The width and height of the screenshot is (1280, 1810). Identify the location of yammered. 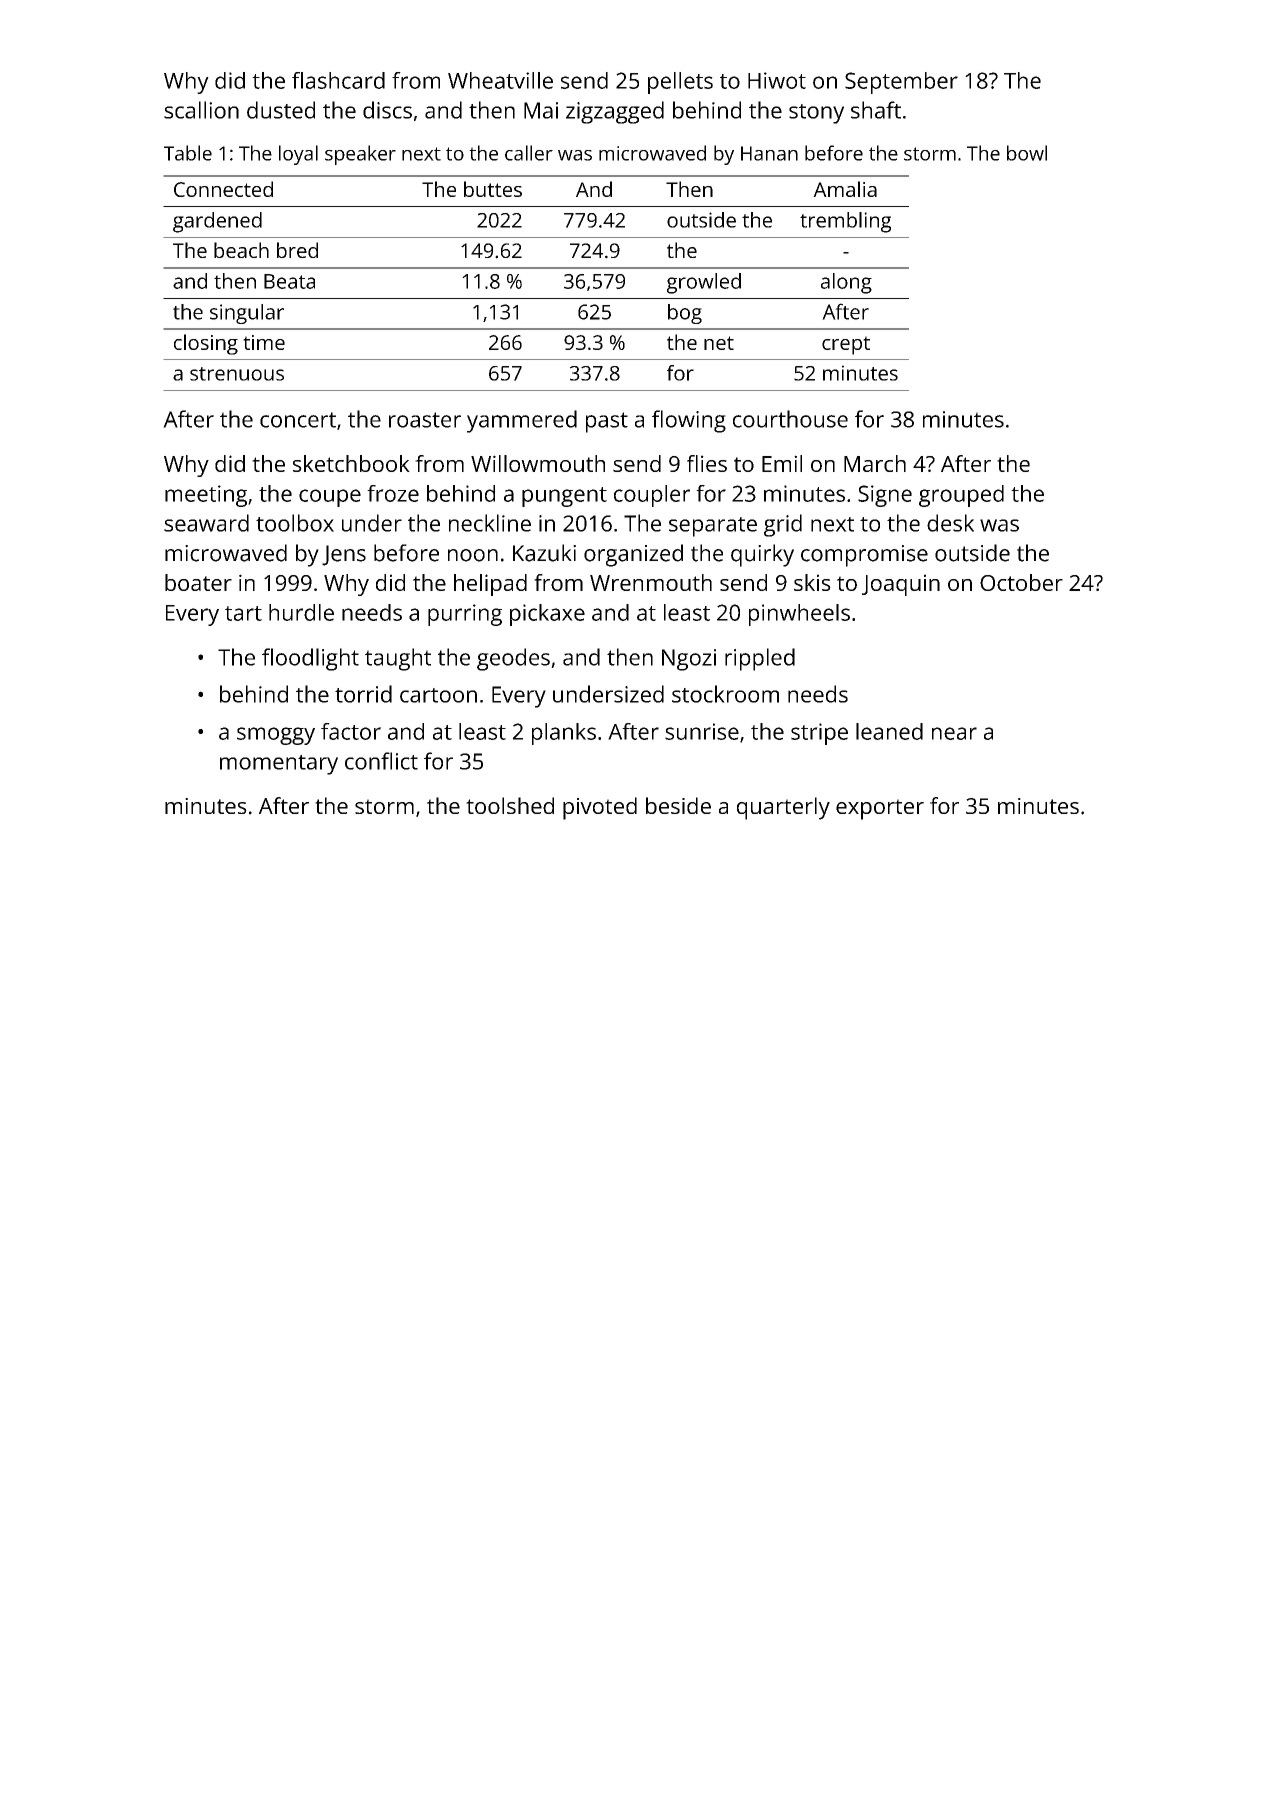
(522, 421).
